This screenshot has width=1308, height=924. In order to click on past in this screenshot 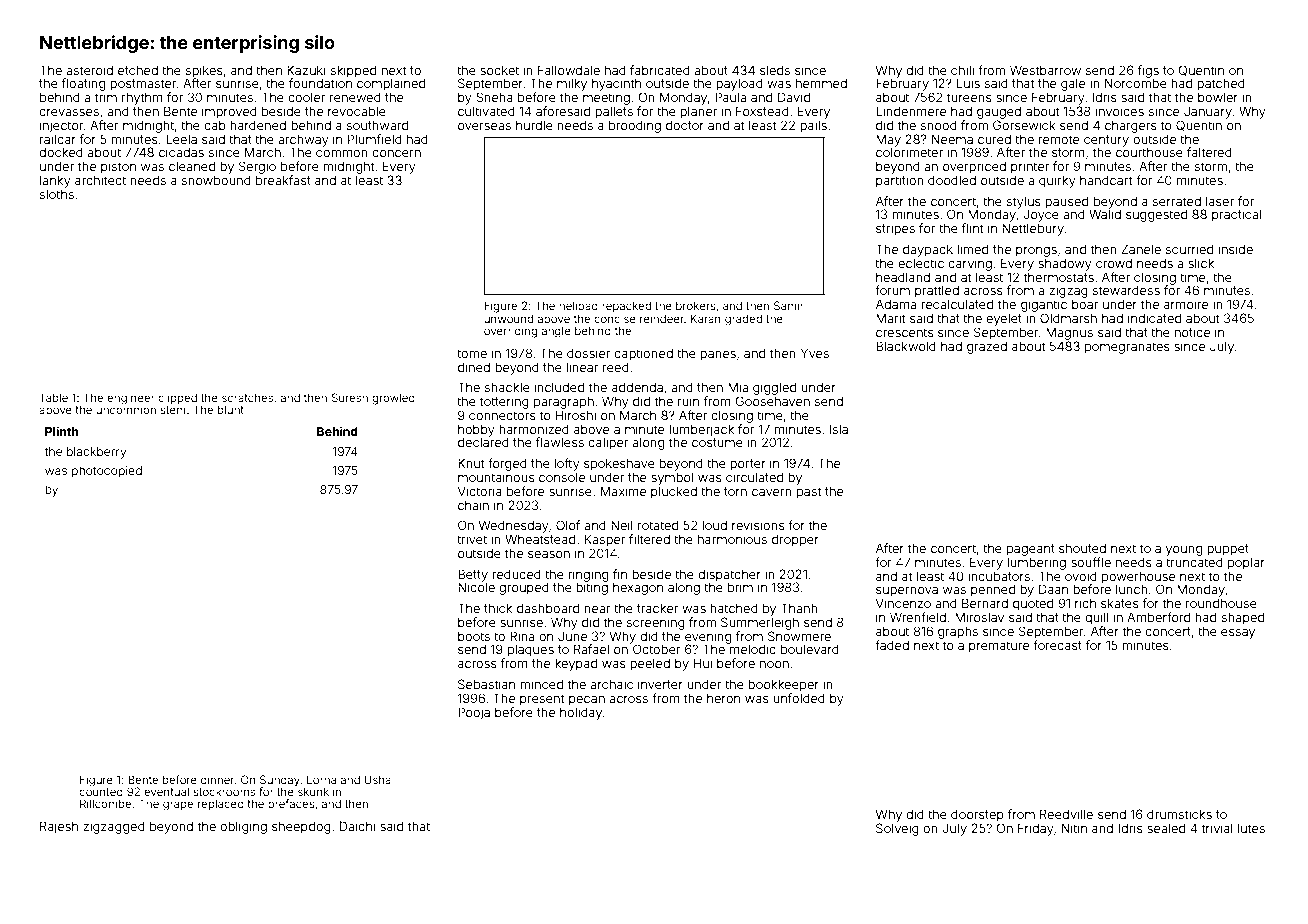, I will do `click(809, 493)`.
